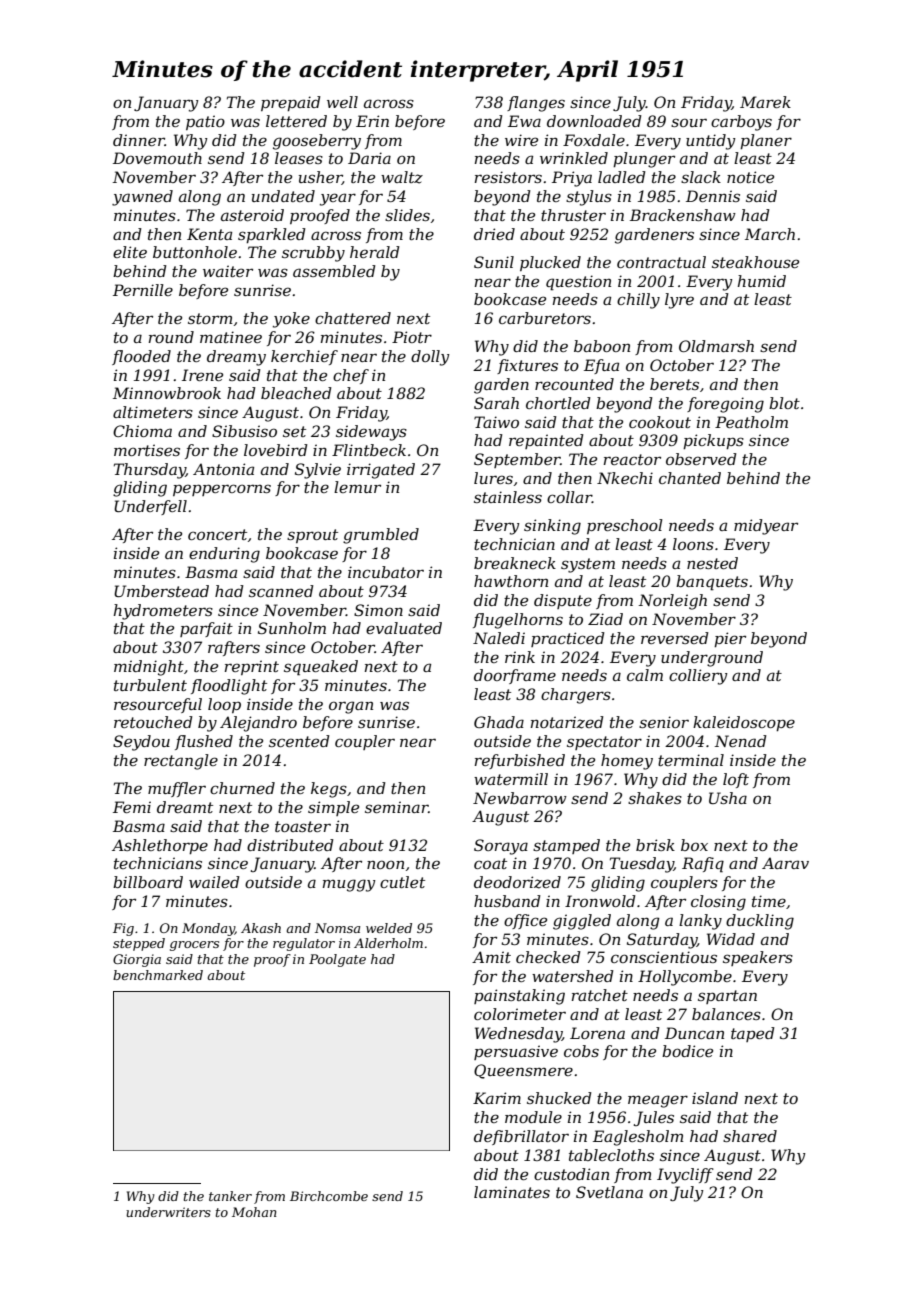 The image size is (924, 1308). Describe the element at coordinates (672, 602) in the page. I see `Norleigh` at that location.
